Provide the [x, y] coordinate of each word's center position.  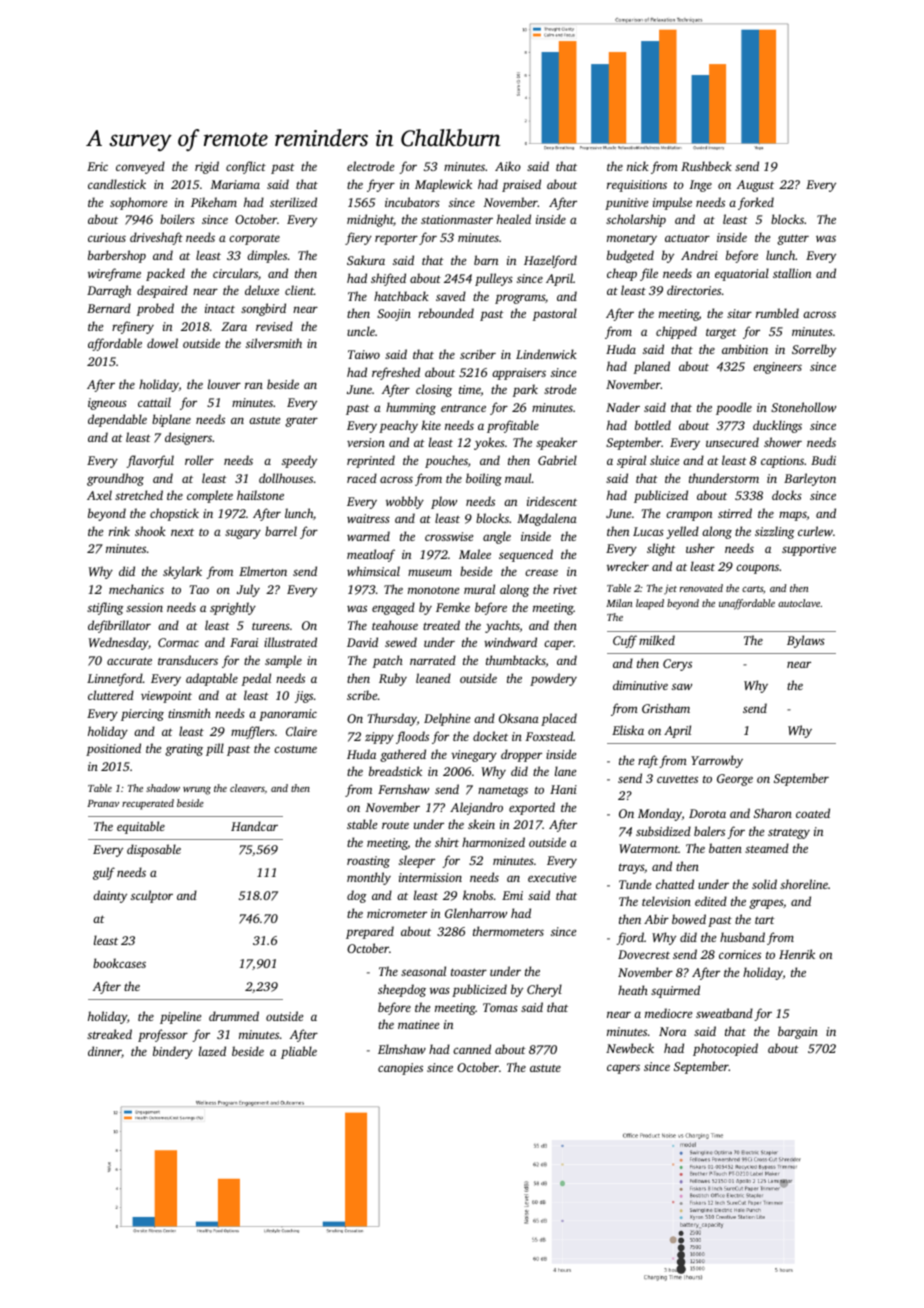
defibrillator [119, 626]
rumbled [777, 313]
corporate [254, 240]
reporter [396, 239]
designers [188, 438]
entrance [463, 408]
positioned [113, 749]
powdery [553, 679]
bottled [653, 425]
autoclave [799, 603]
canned [472, 1049]
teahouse [395, 625]
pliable [299, 1052]
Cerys [677, 665]
